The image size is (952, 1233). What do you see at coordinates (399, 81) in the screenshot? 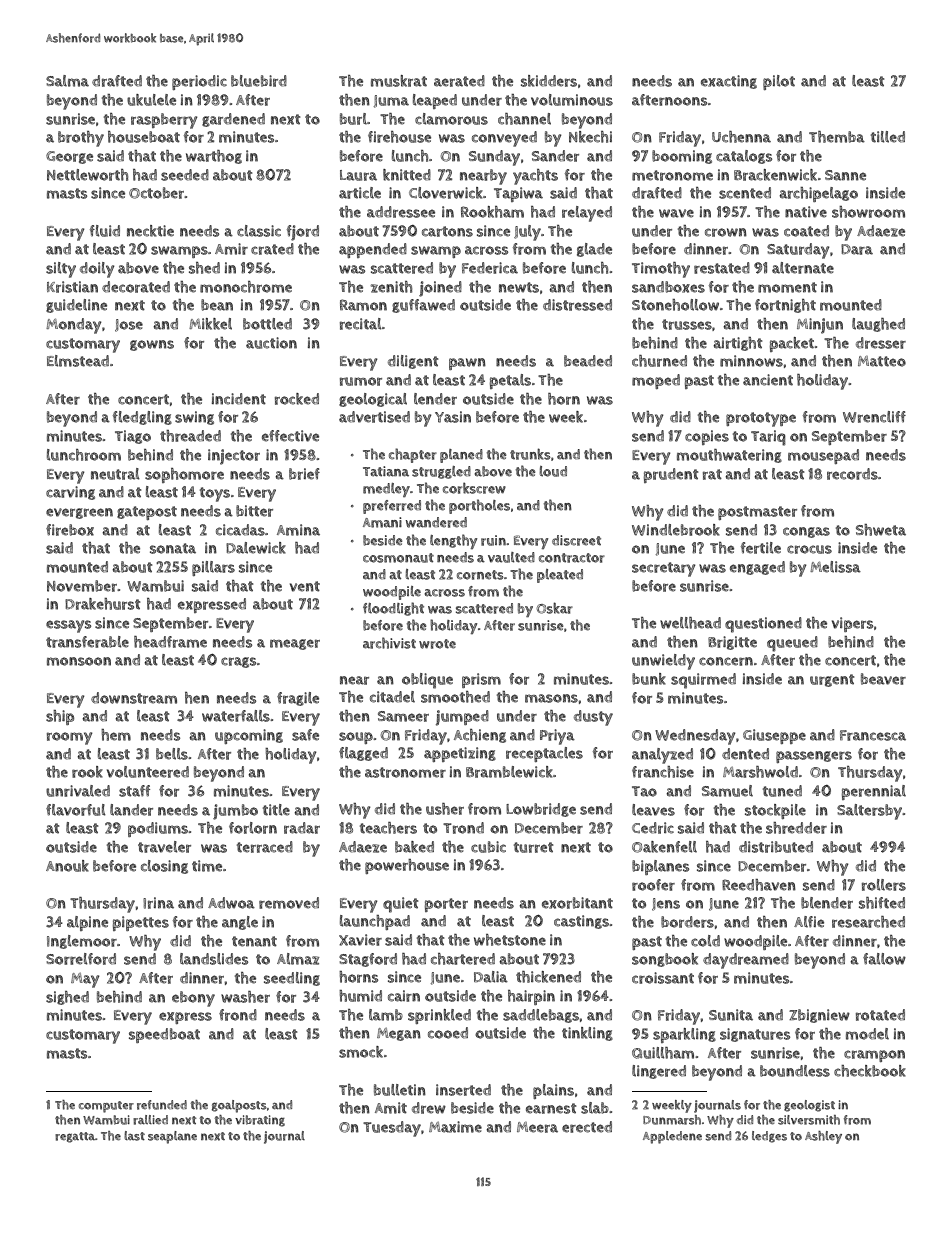
I see `muskrat` at bounding box center [399, 81].
